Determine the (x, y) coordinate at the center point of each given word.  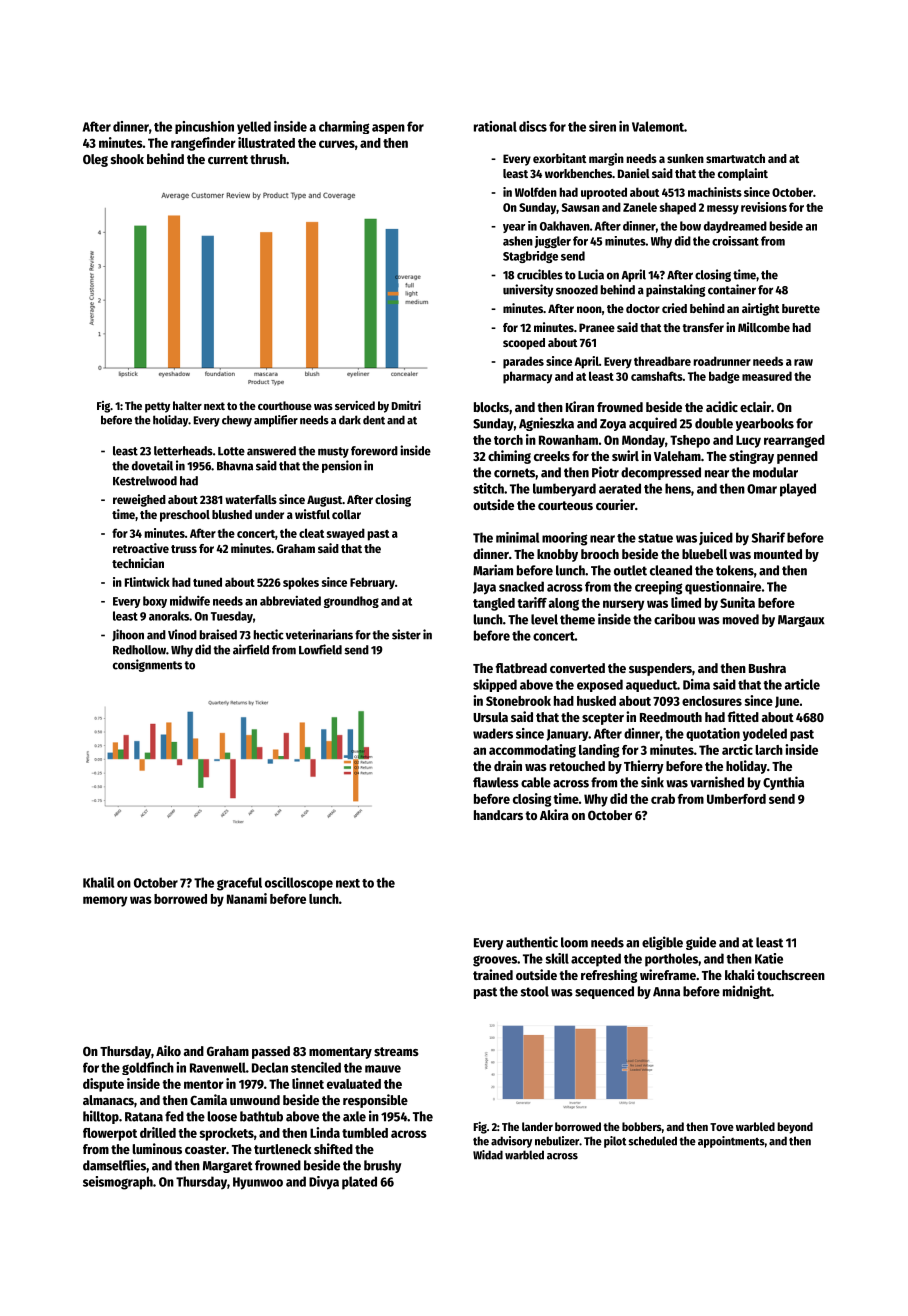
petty (157, 407)
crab (663, 799)
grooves (495, 961)
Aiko (168, 1050)
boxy (155, 602)
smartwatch (735, 158)
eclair (755, 406)
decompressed (661, 473)
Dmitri (406, 405)
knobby (557, 555)
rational (495, 126)
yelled (254, 127)
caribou (674, 619)
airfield (251, 649)
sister (406, 634)
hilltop (101, 1117)
